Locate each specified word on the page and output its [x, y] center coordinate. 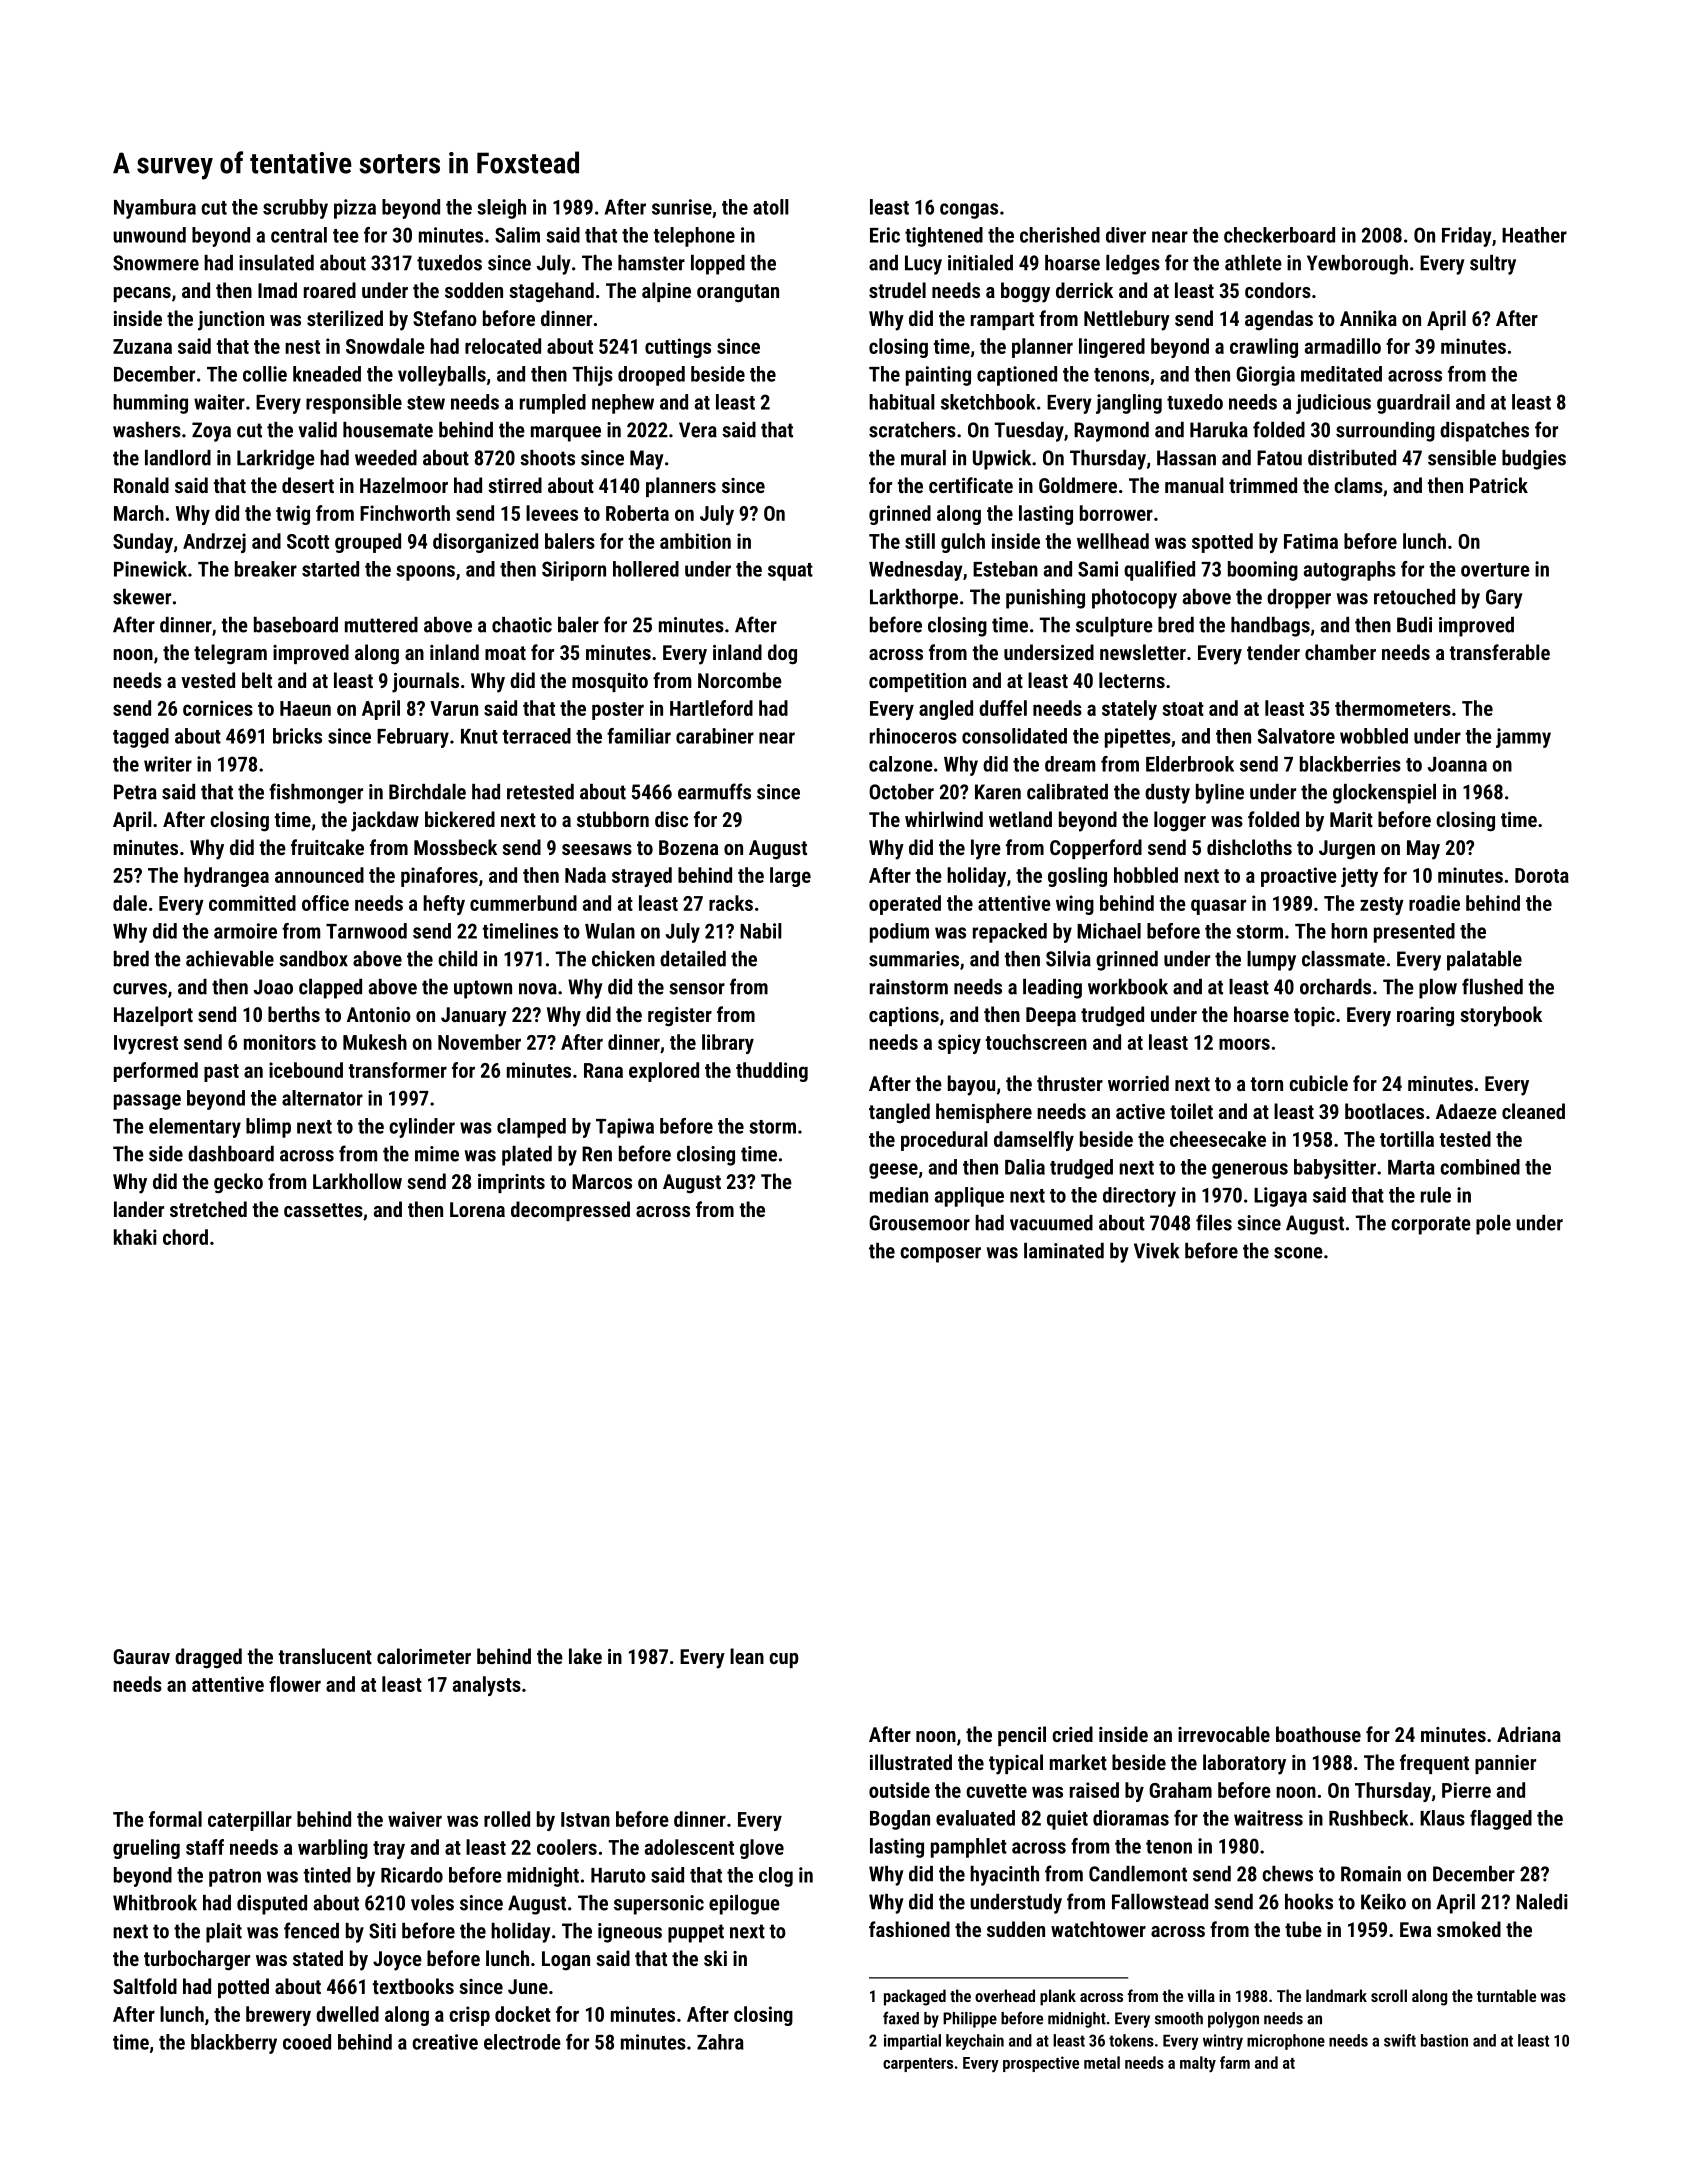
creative [445, 2042]
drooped [651, 376]
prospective [1041, 2064]
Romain [1371, 1874]
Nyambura [155, 209]
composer [940, 1255]
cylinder [422, 1128]
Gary [1504, 599]
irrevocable [1224, 1734]
